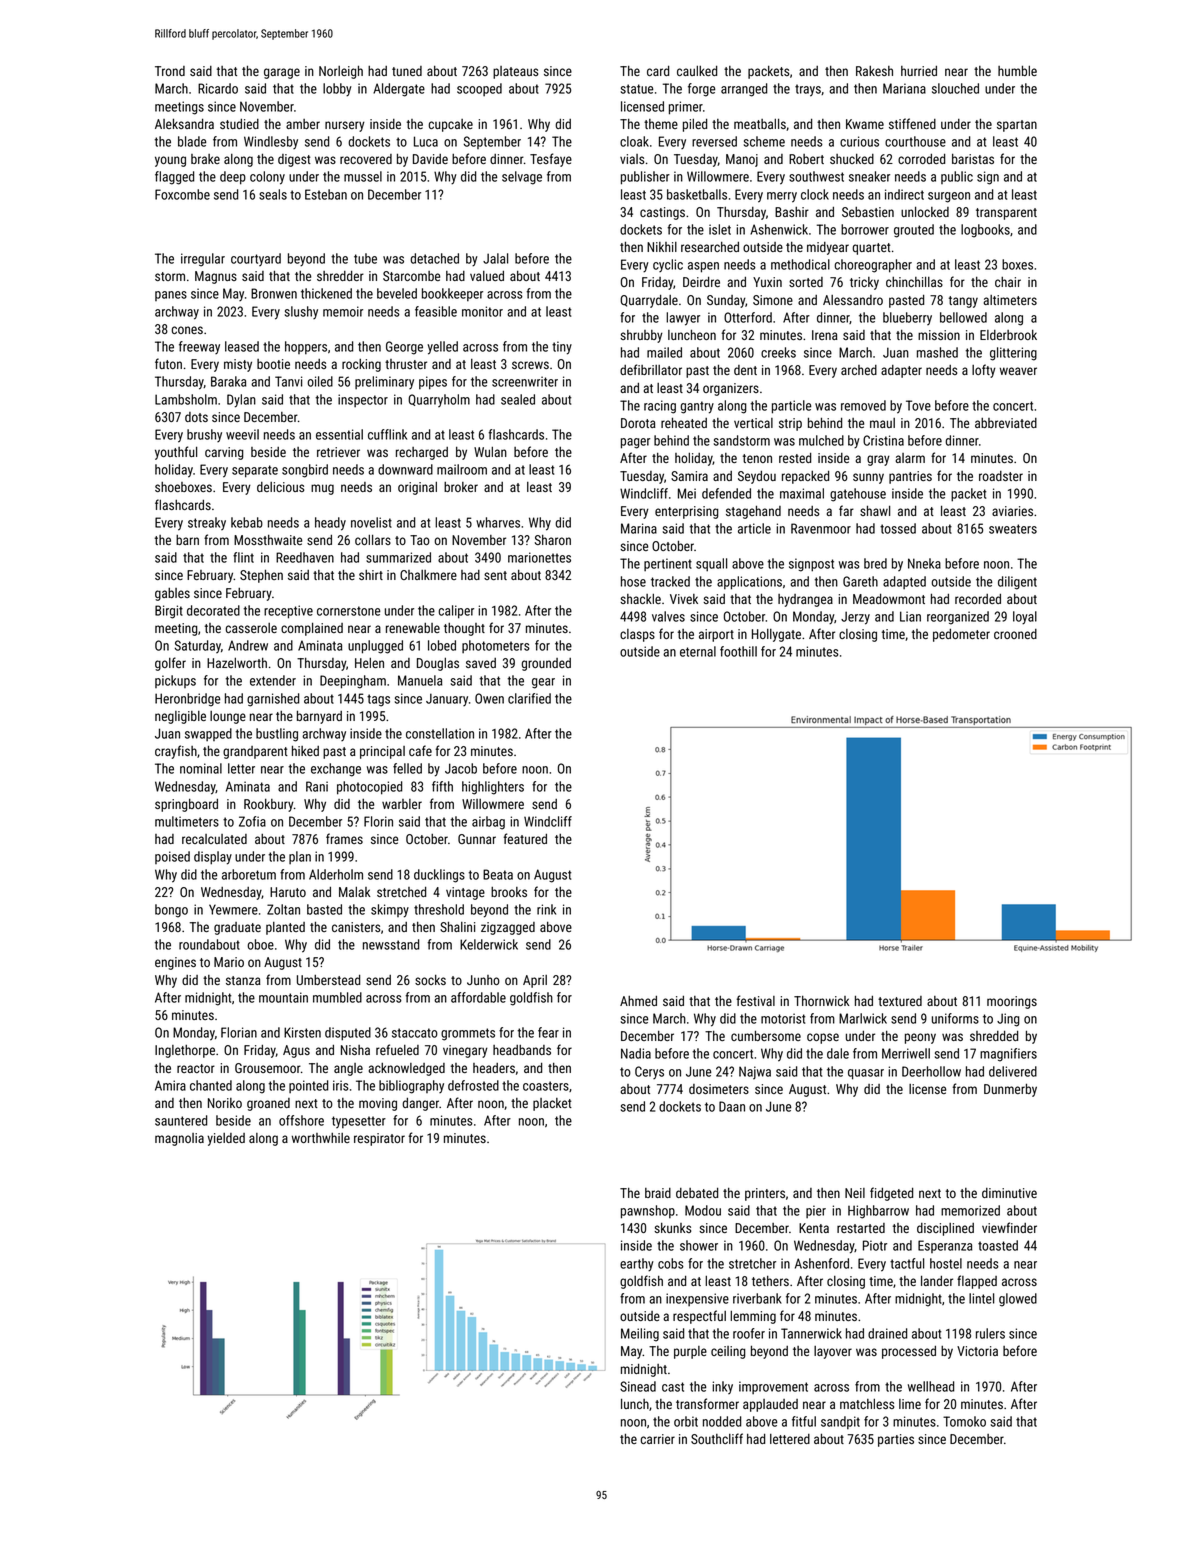 This page has width=1192, height=1543. Describe the element at coordinates (1012, 1002) in the page. I see `moorings` at that location.
